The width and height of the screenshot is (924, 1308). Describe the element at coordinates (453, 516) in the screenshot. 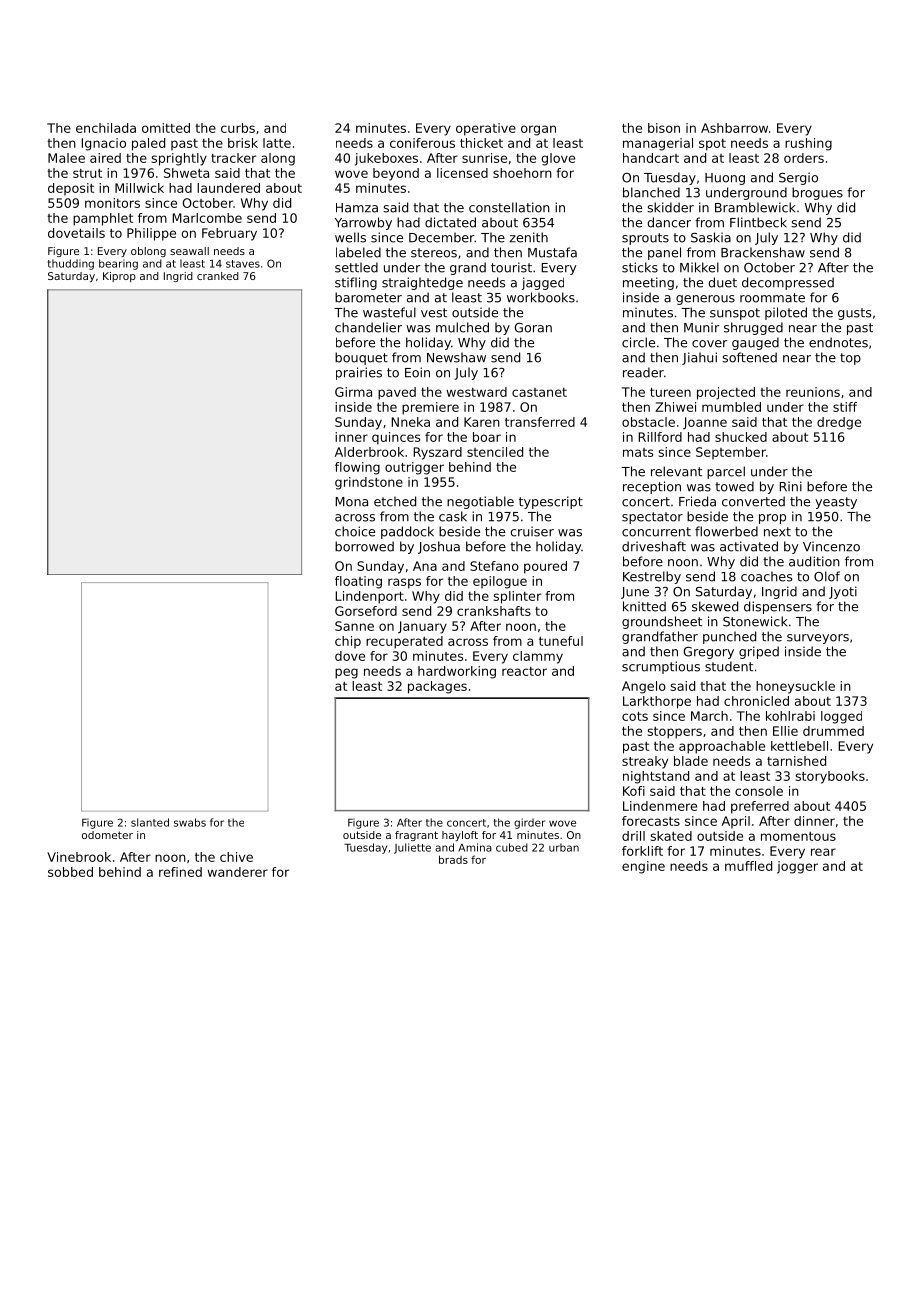

I see `cask` at that location.
